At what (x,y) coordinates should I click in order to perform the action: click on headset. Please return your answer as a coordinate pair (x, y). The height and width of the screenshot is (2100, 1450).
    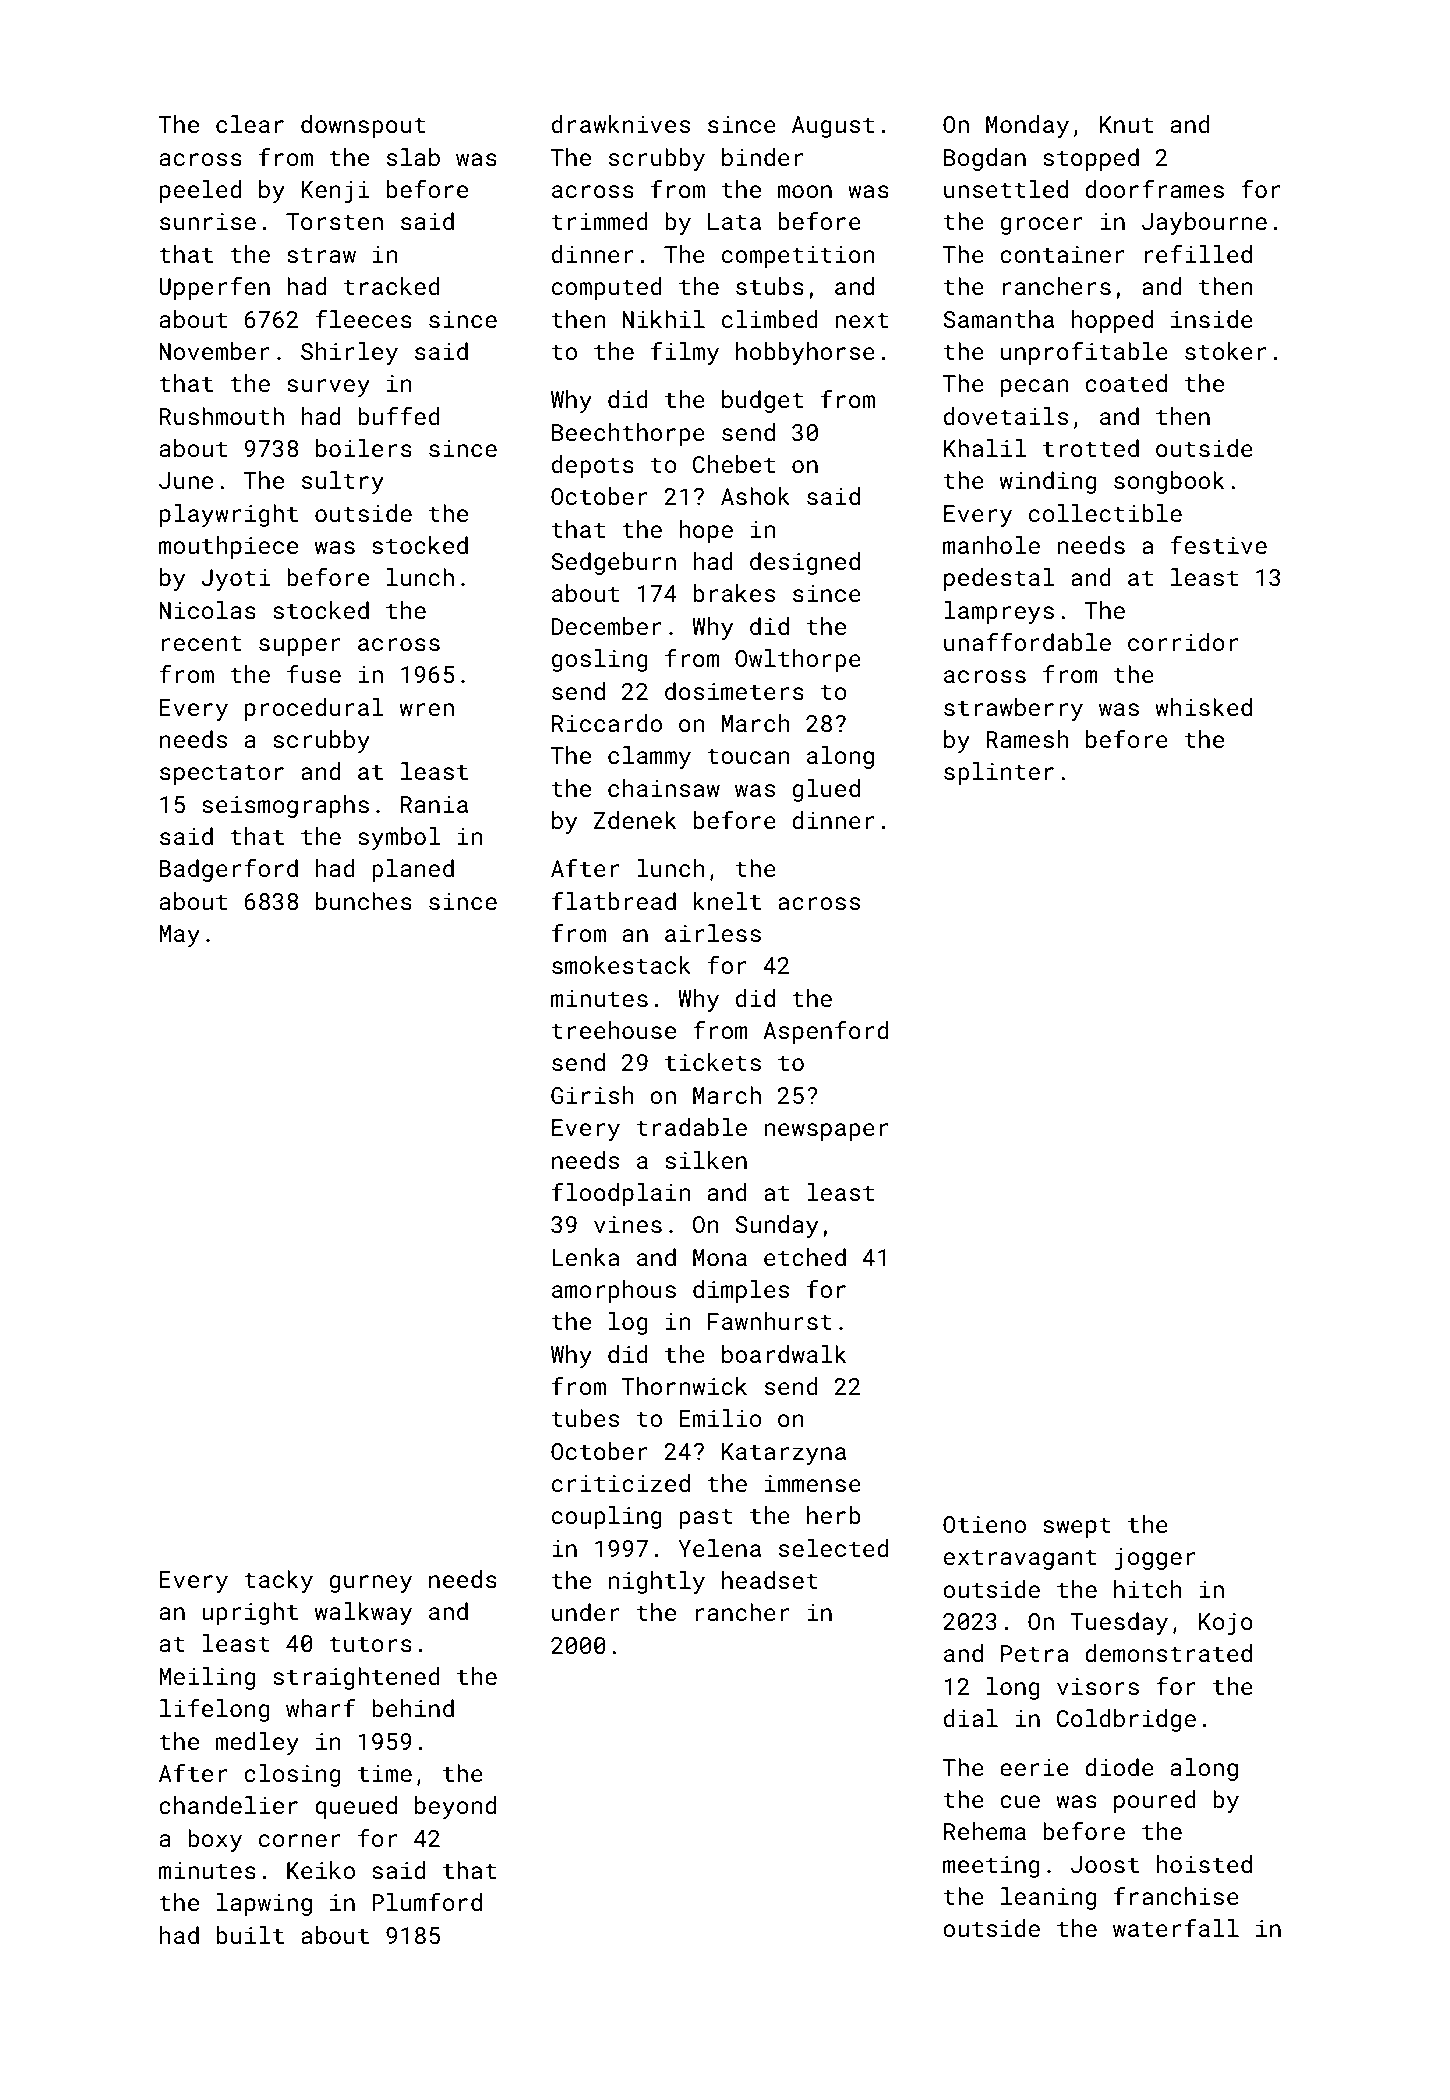
    Looking at the image, I should click on (770, 1580).
